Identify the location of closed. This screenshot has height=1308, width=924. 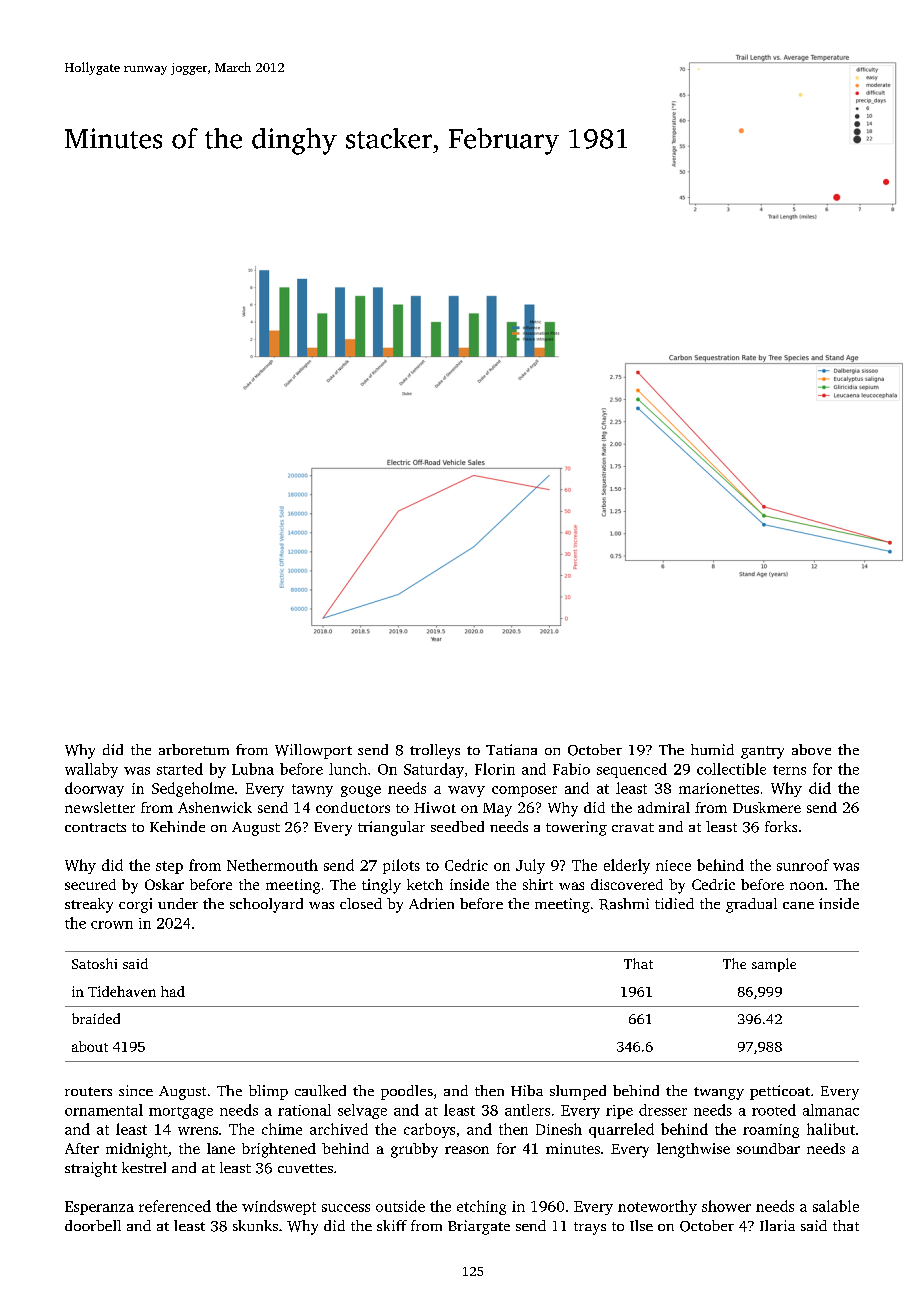
(361, 903).
